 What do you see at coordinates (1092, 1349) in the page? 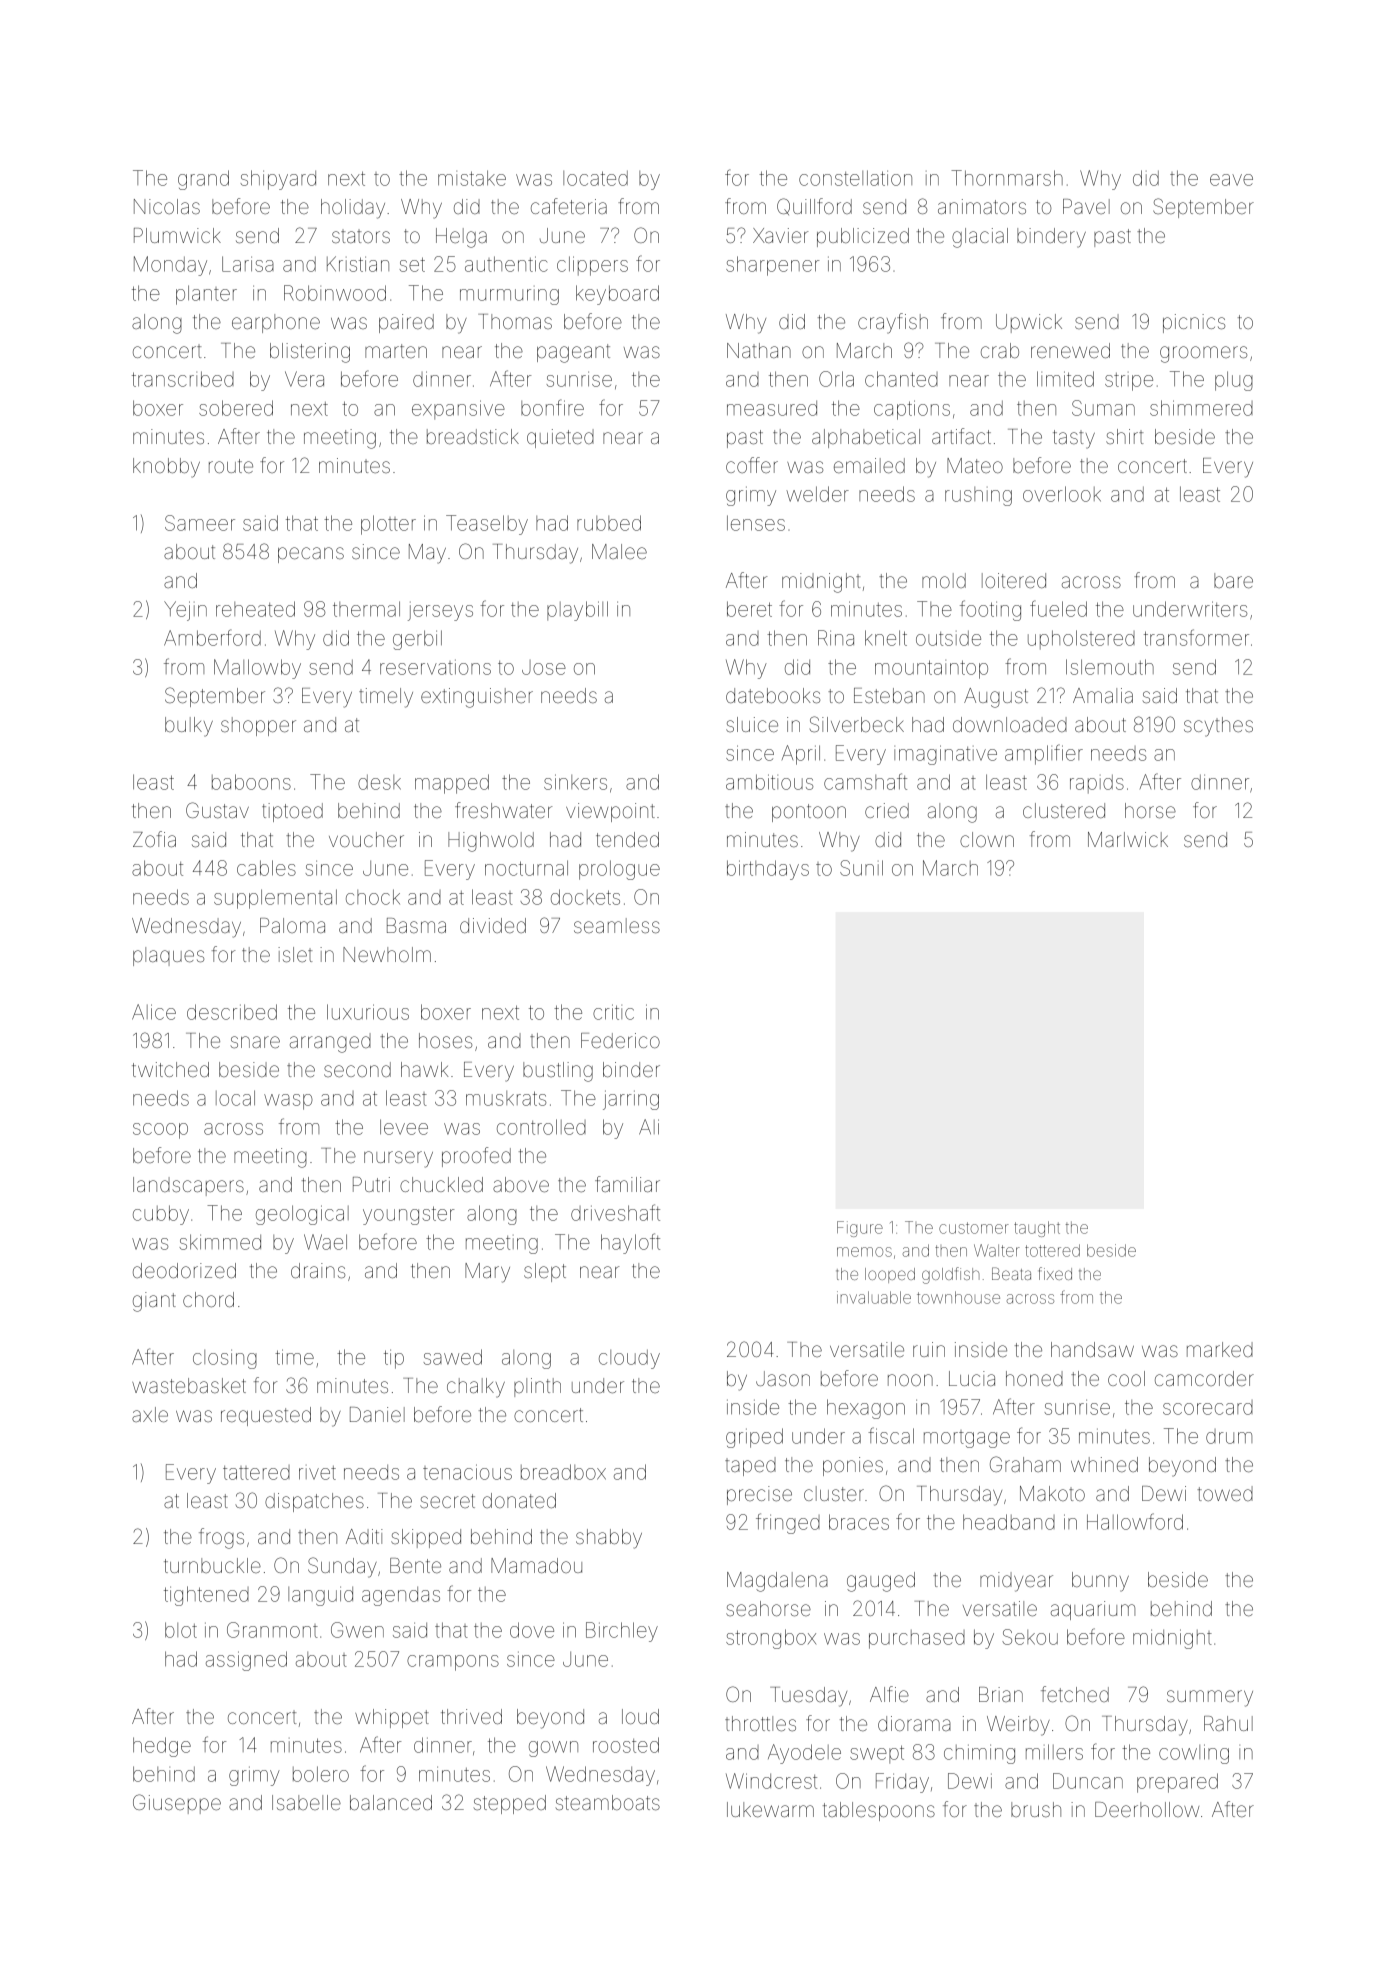
I see `handsaw` at bounding box center [1092, 1349].
